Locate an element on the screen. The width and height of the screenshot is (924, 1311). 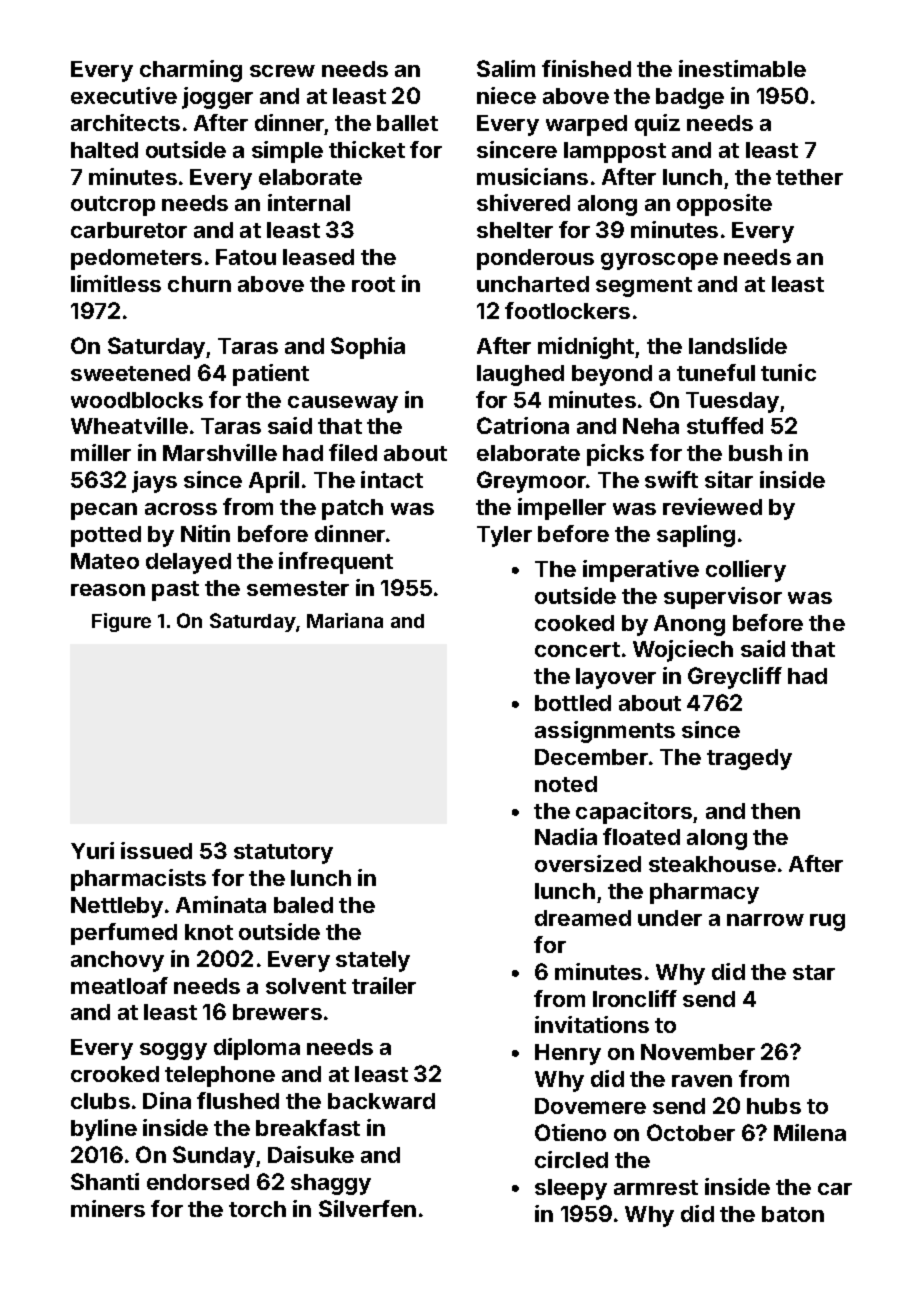
miners is located at coordinates (108, 1208).
